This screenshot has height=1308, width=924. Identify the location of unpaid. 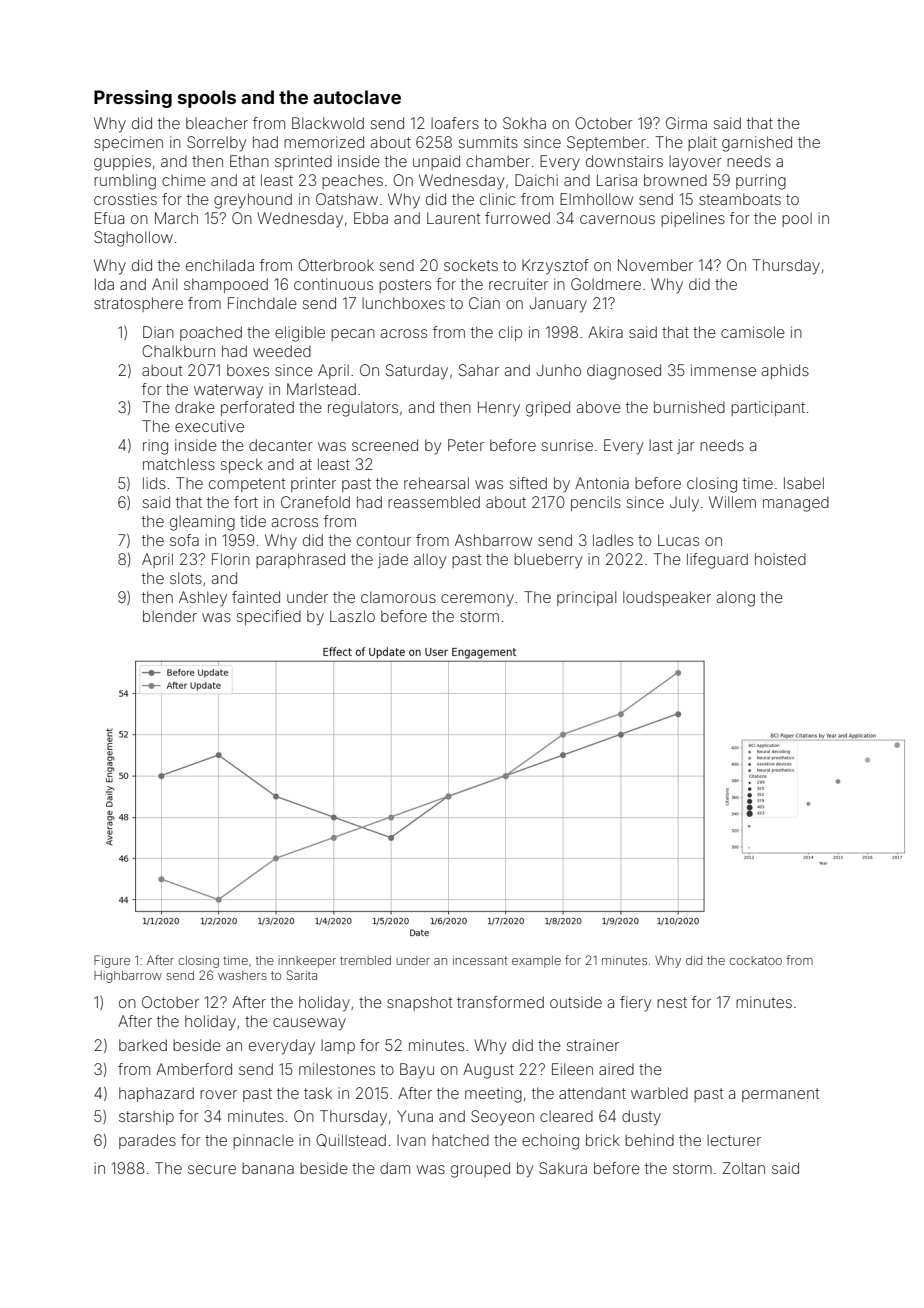
(436, 162).
